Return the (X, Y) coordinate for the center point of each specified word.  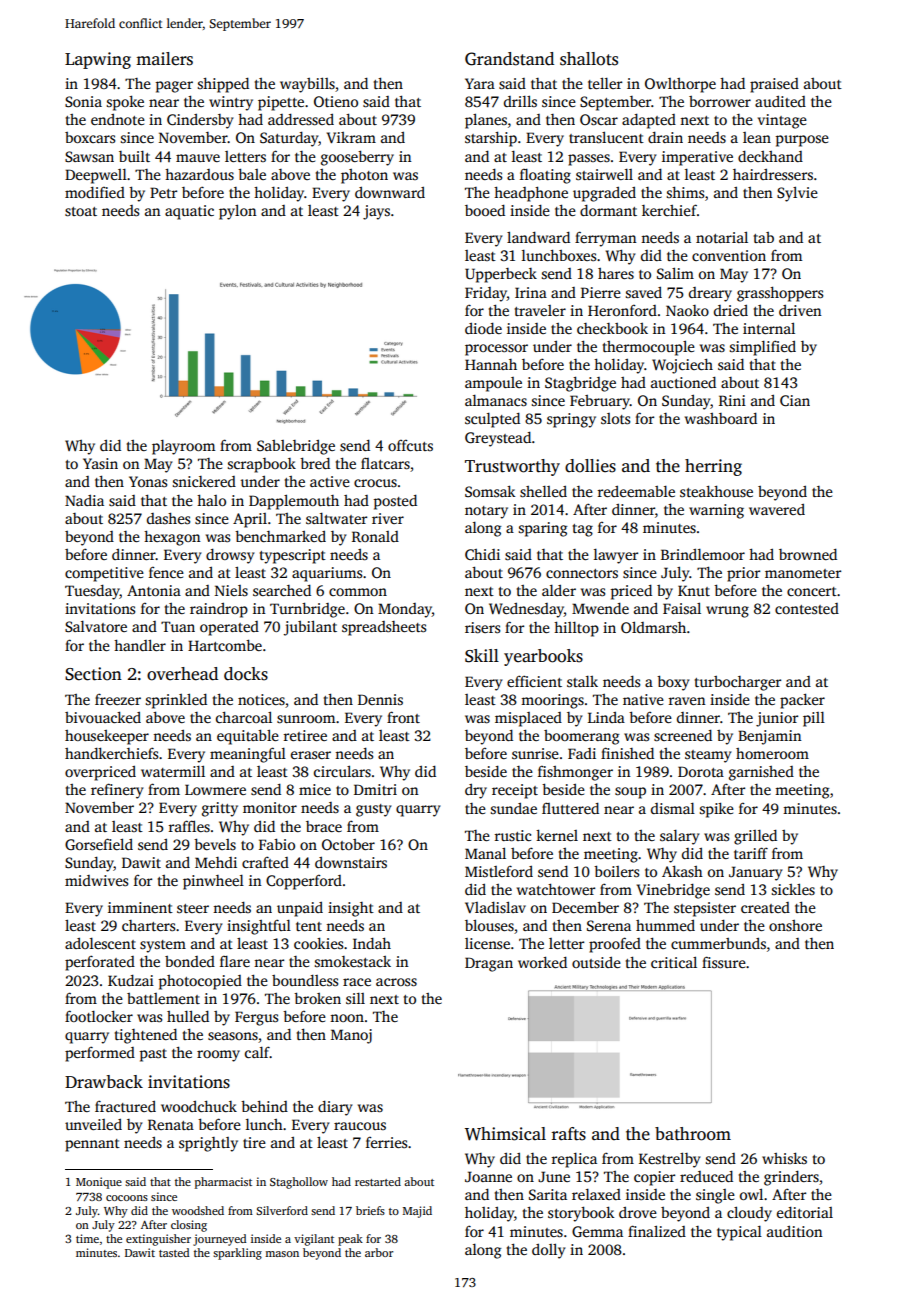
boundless (305, 980)
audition (795, 1231)
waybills (307, 85)
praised (774, 85)
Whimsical (505, 1134)
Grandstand (509, 59)
